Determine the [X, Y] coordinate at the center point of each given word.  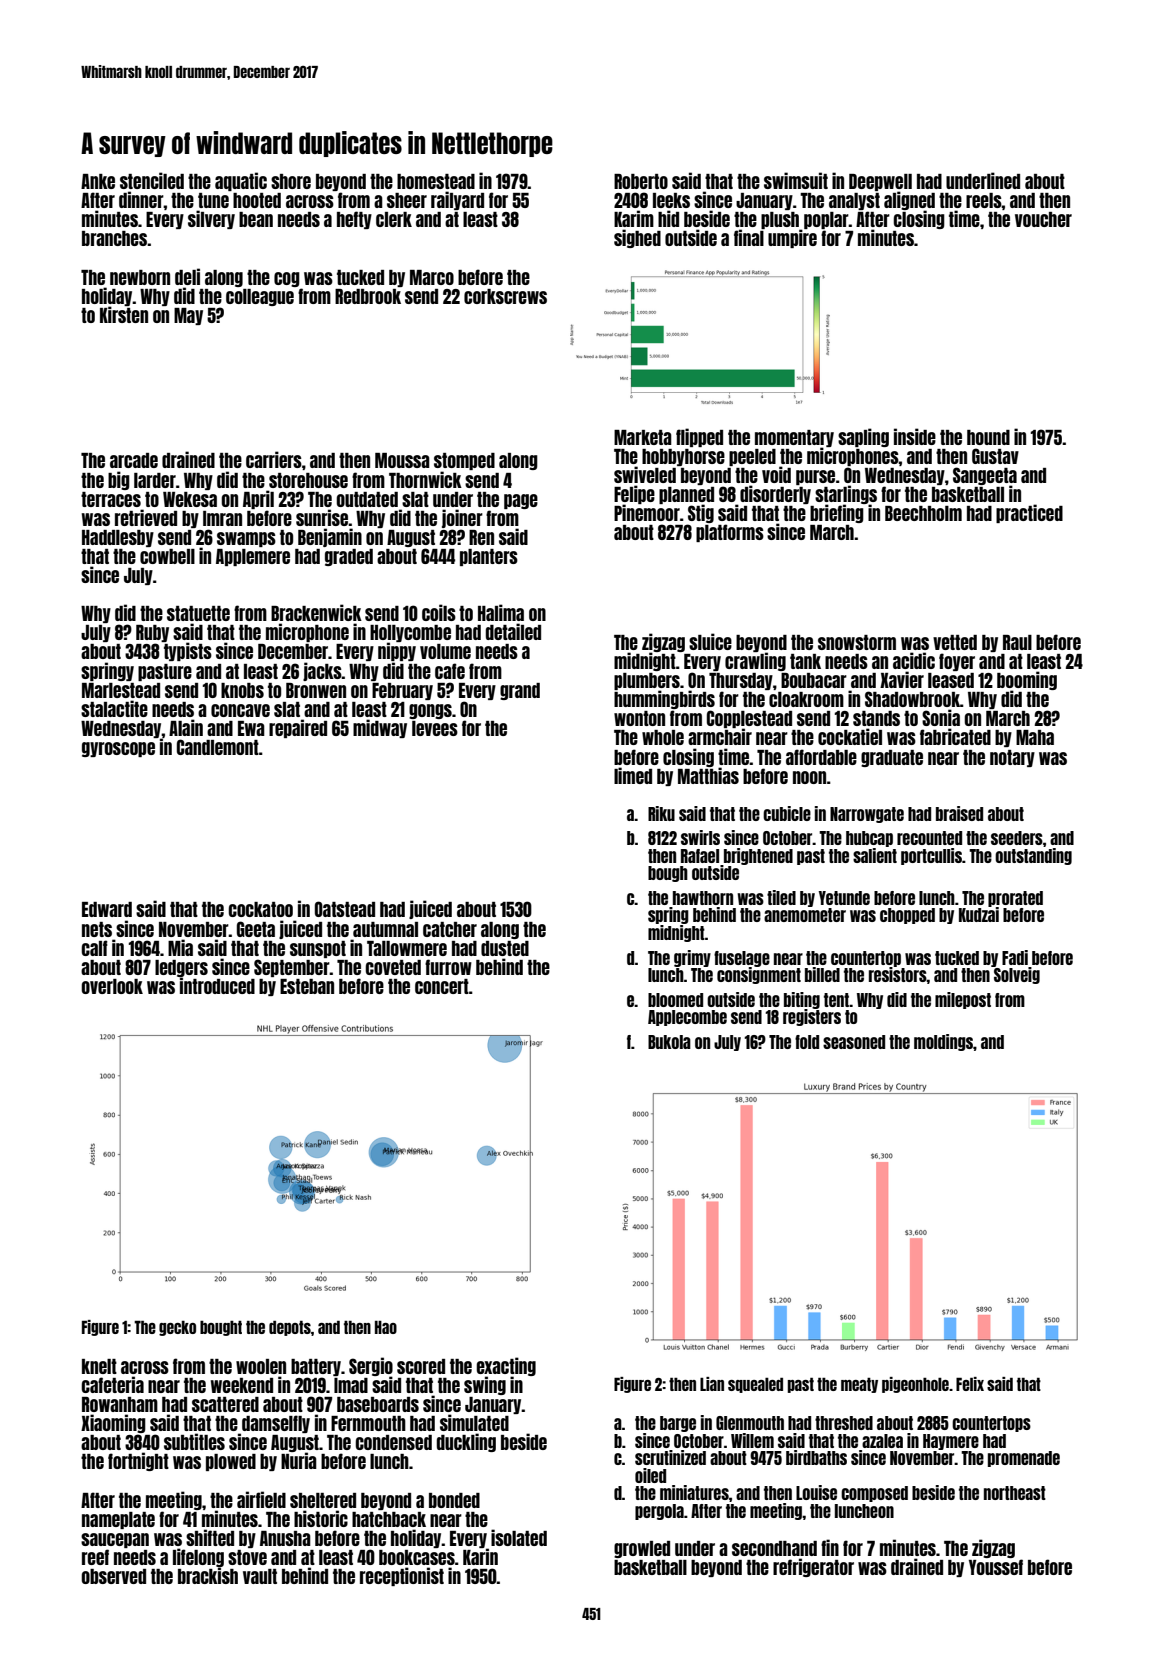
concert [442, 986]
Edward [107, 909]
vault [260, 1576]
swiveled [645, 474]
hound [988, 437]
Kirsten [124, 314]
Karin [480, 1556]
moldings [943, 1042]
